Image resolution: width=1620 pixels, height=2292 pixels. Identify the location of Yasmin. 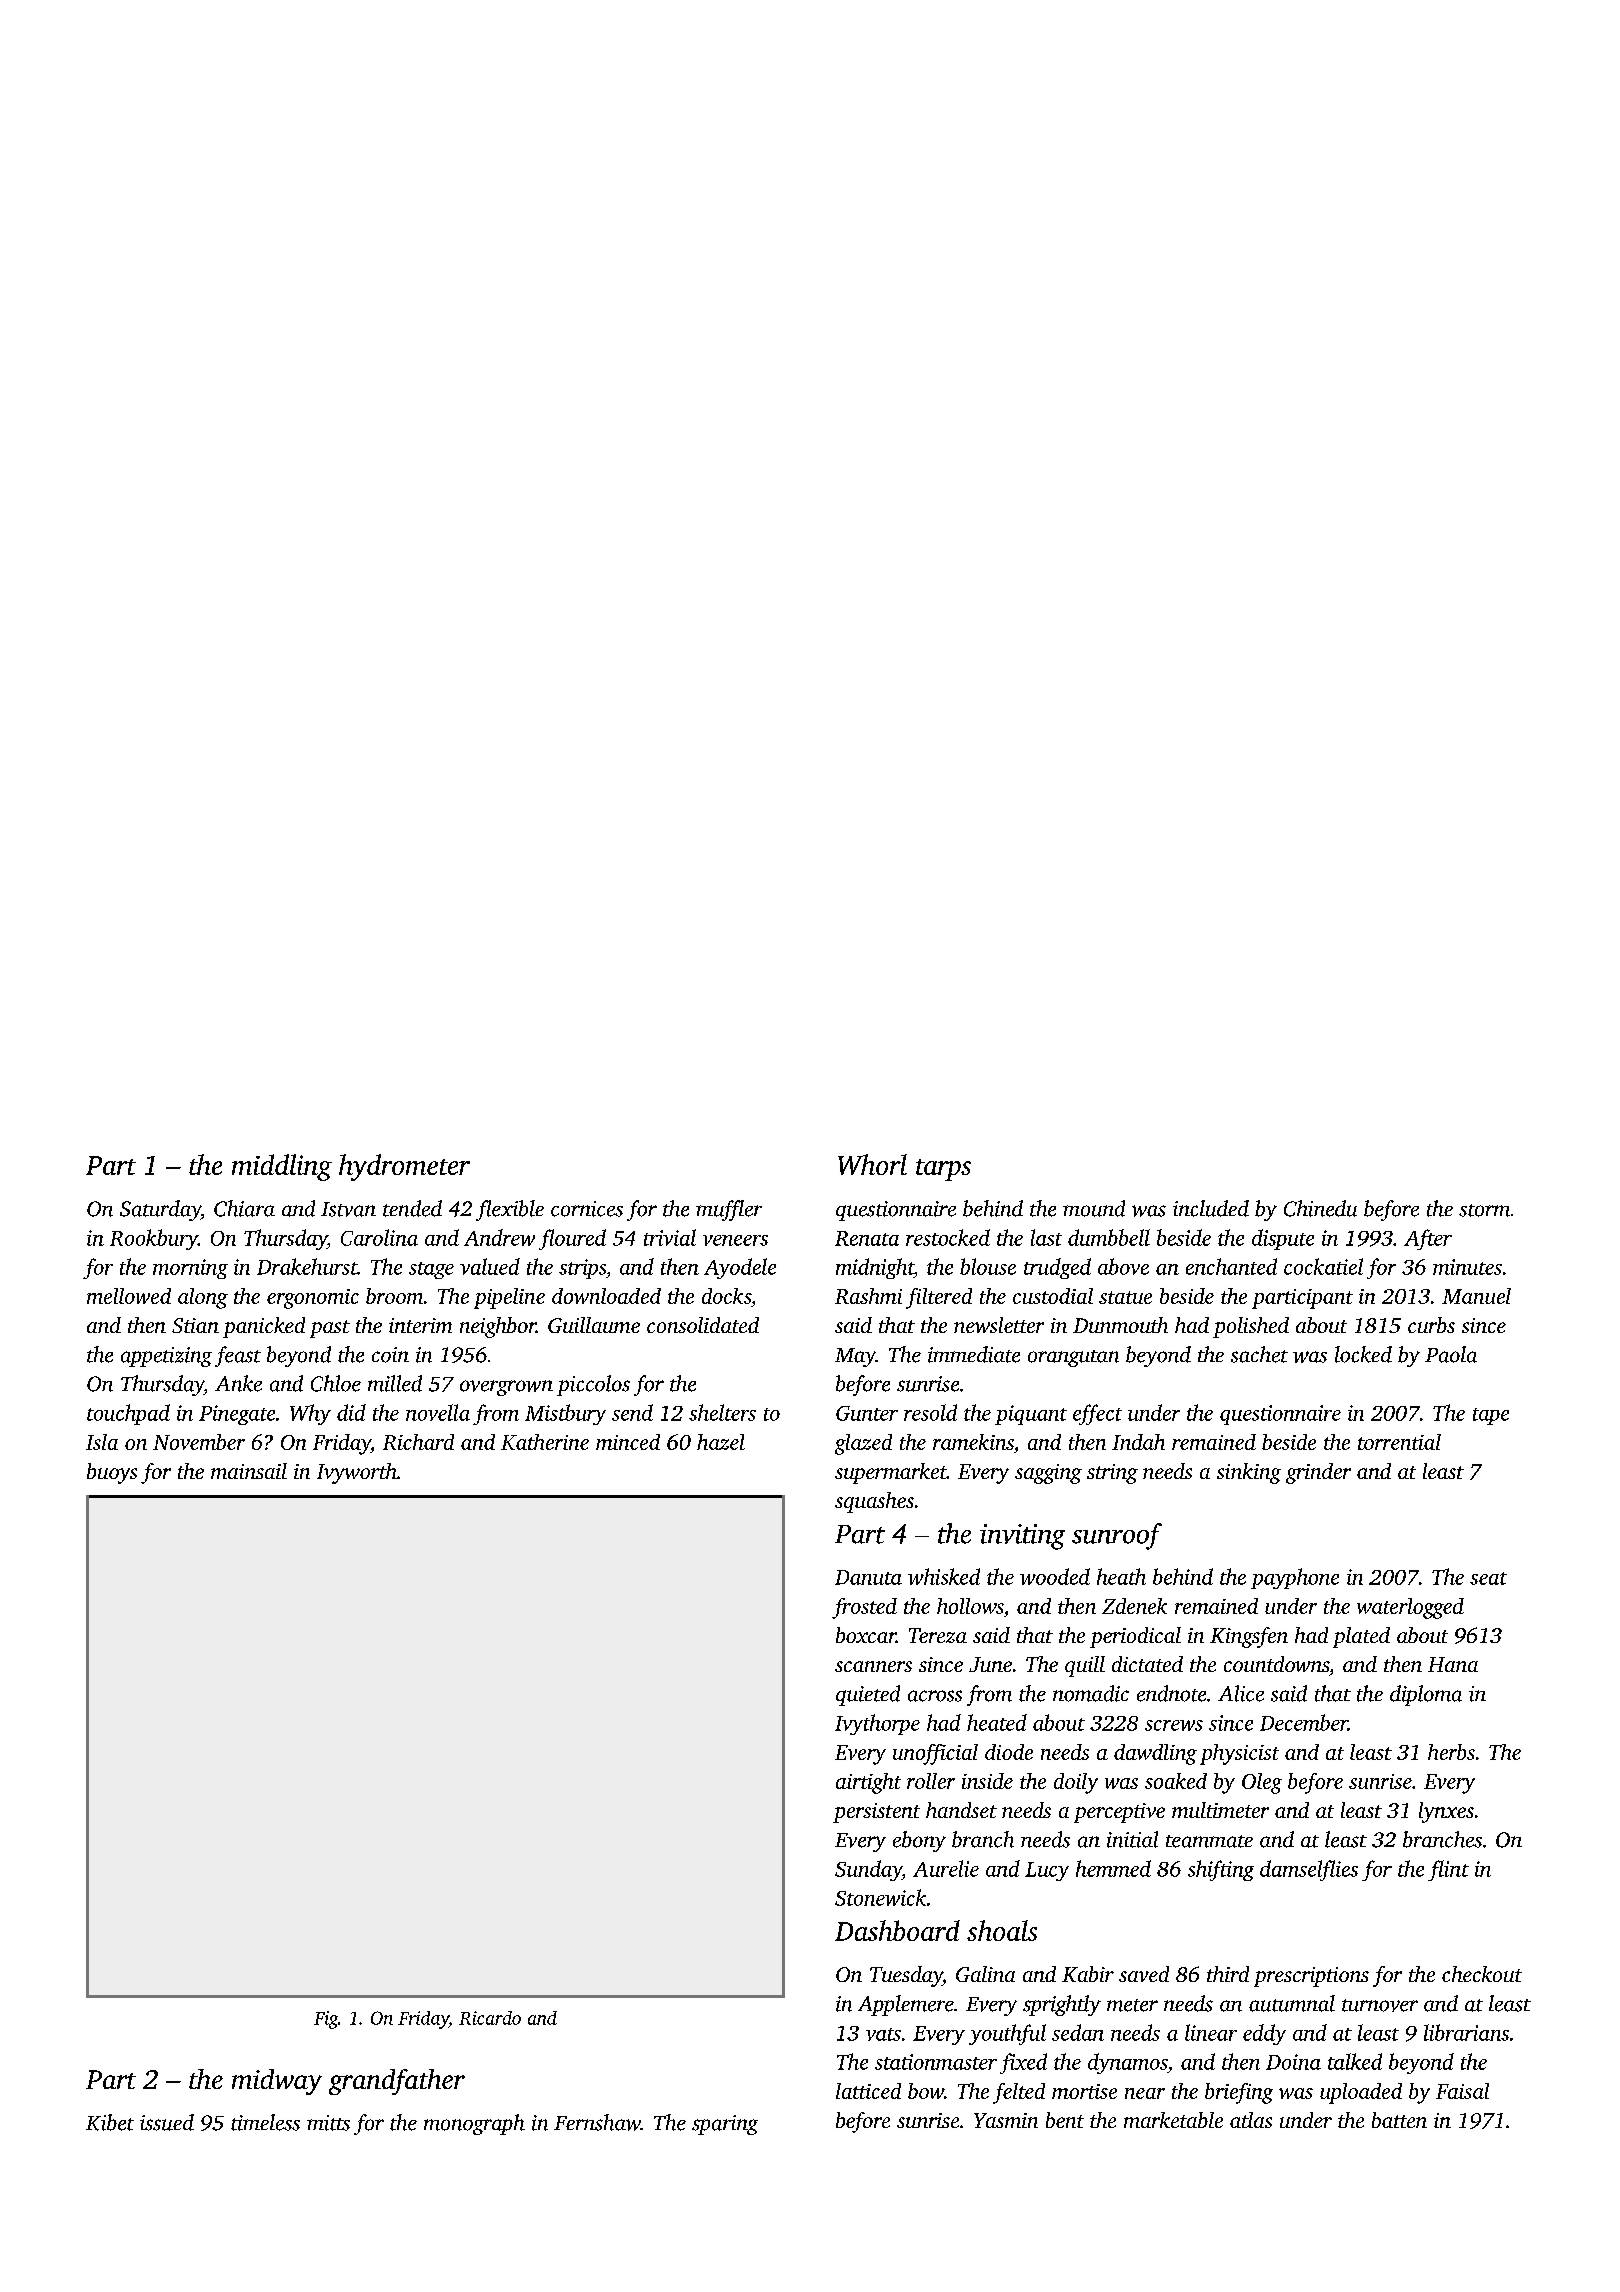
(1006, 2120).
